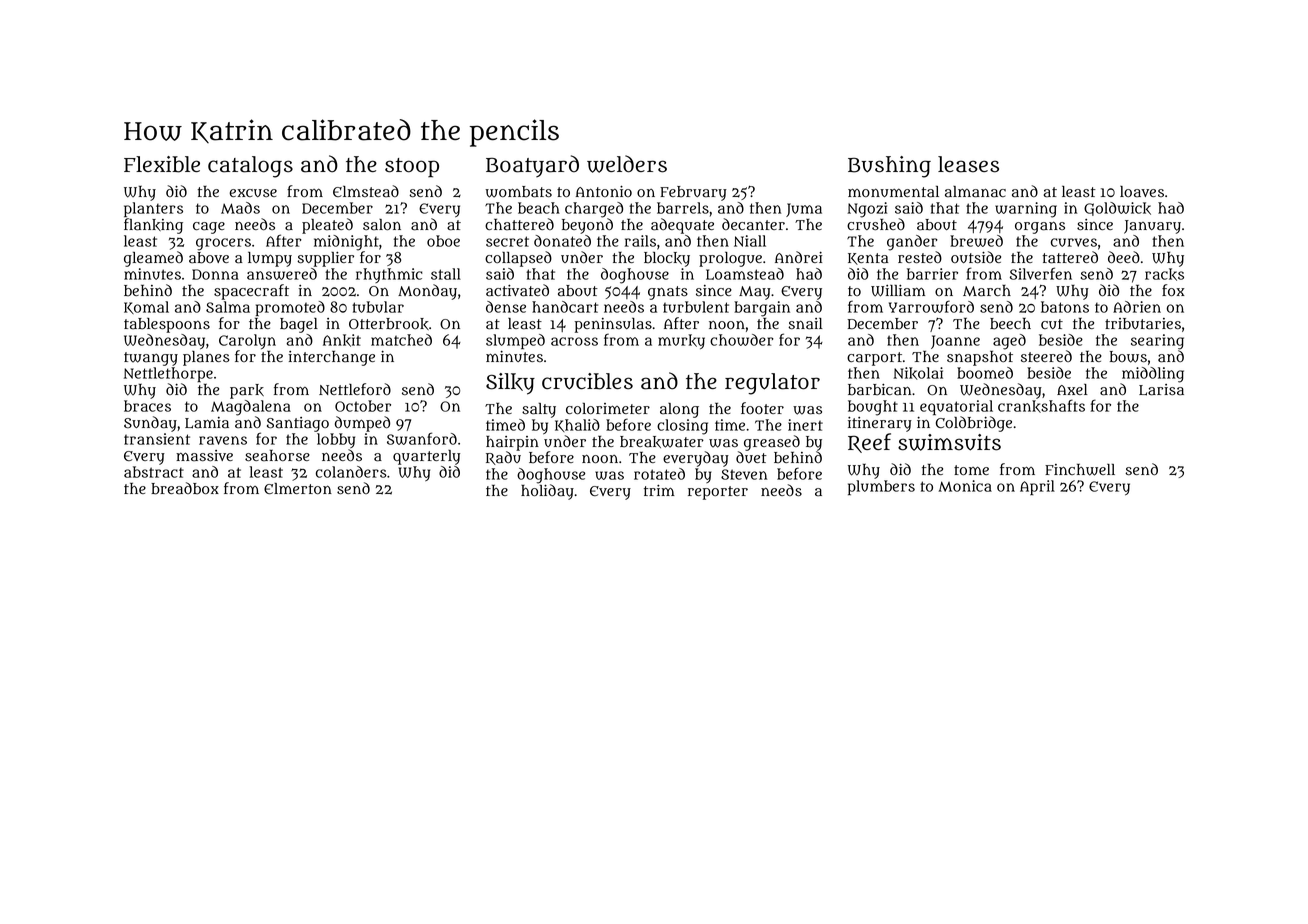 The image size is (1308, 924). Describe the element at coordinates (253, 193) in the screenshot. I see `excuse` at that location.
